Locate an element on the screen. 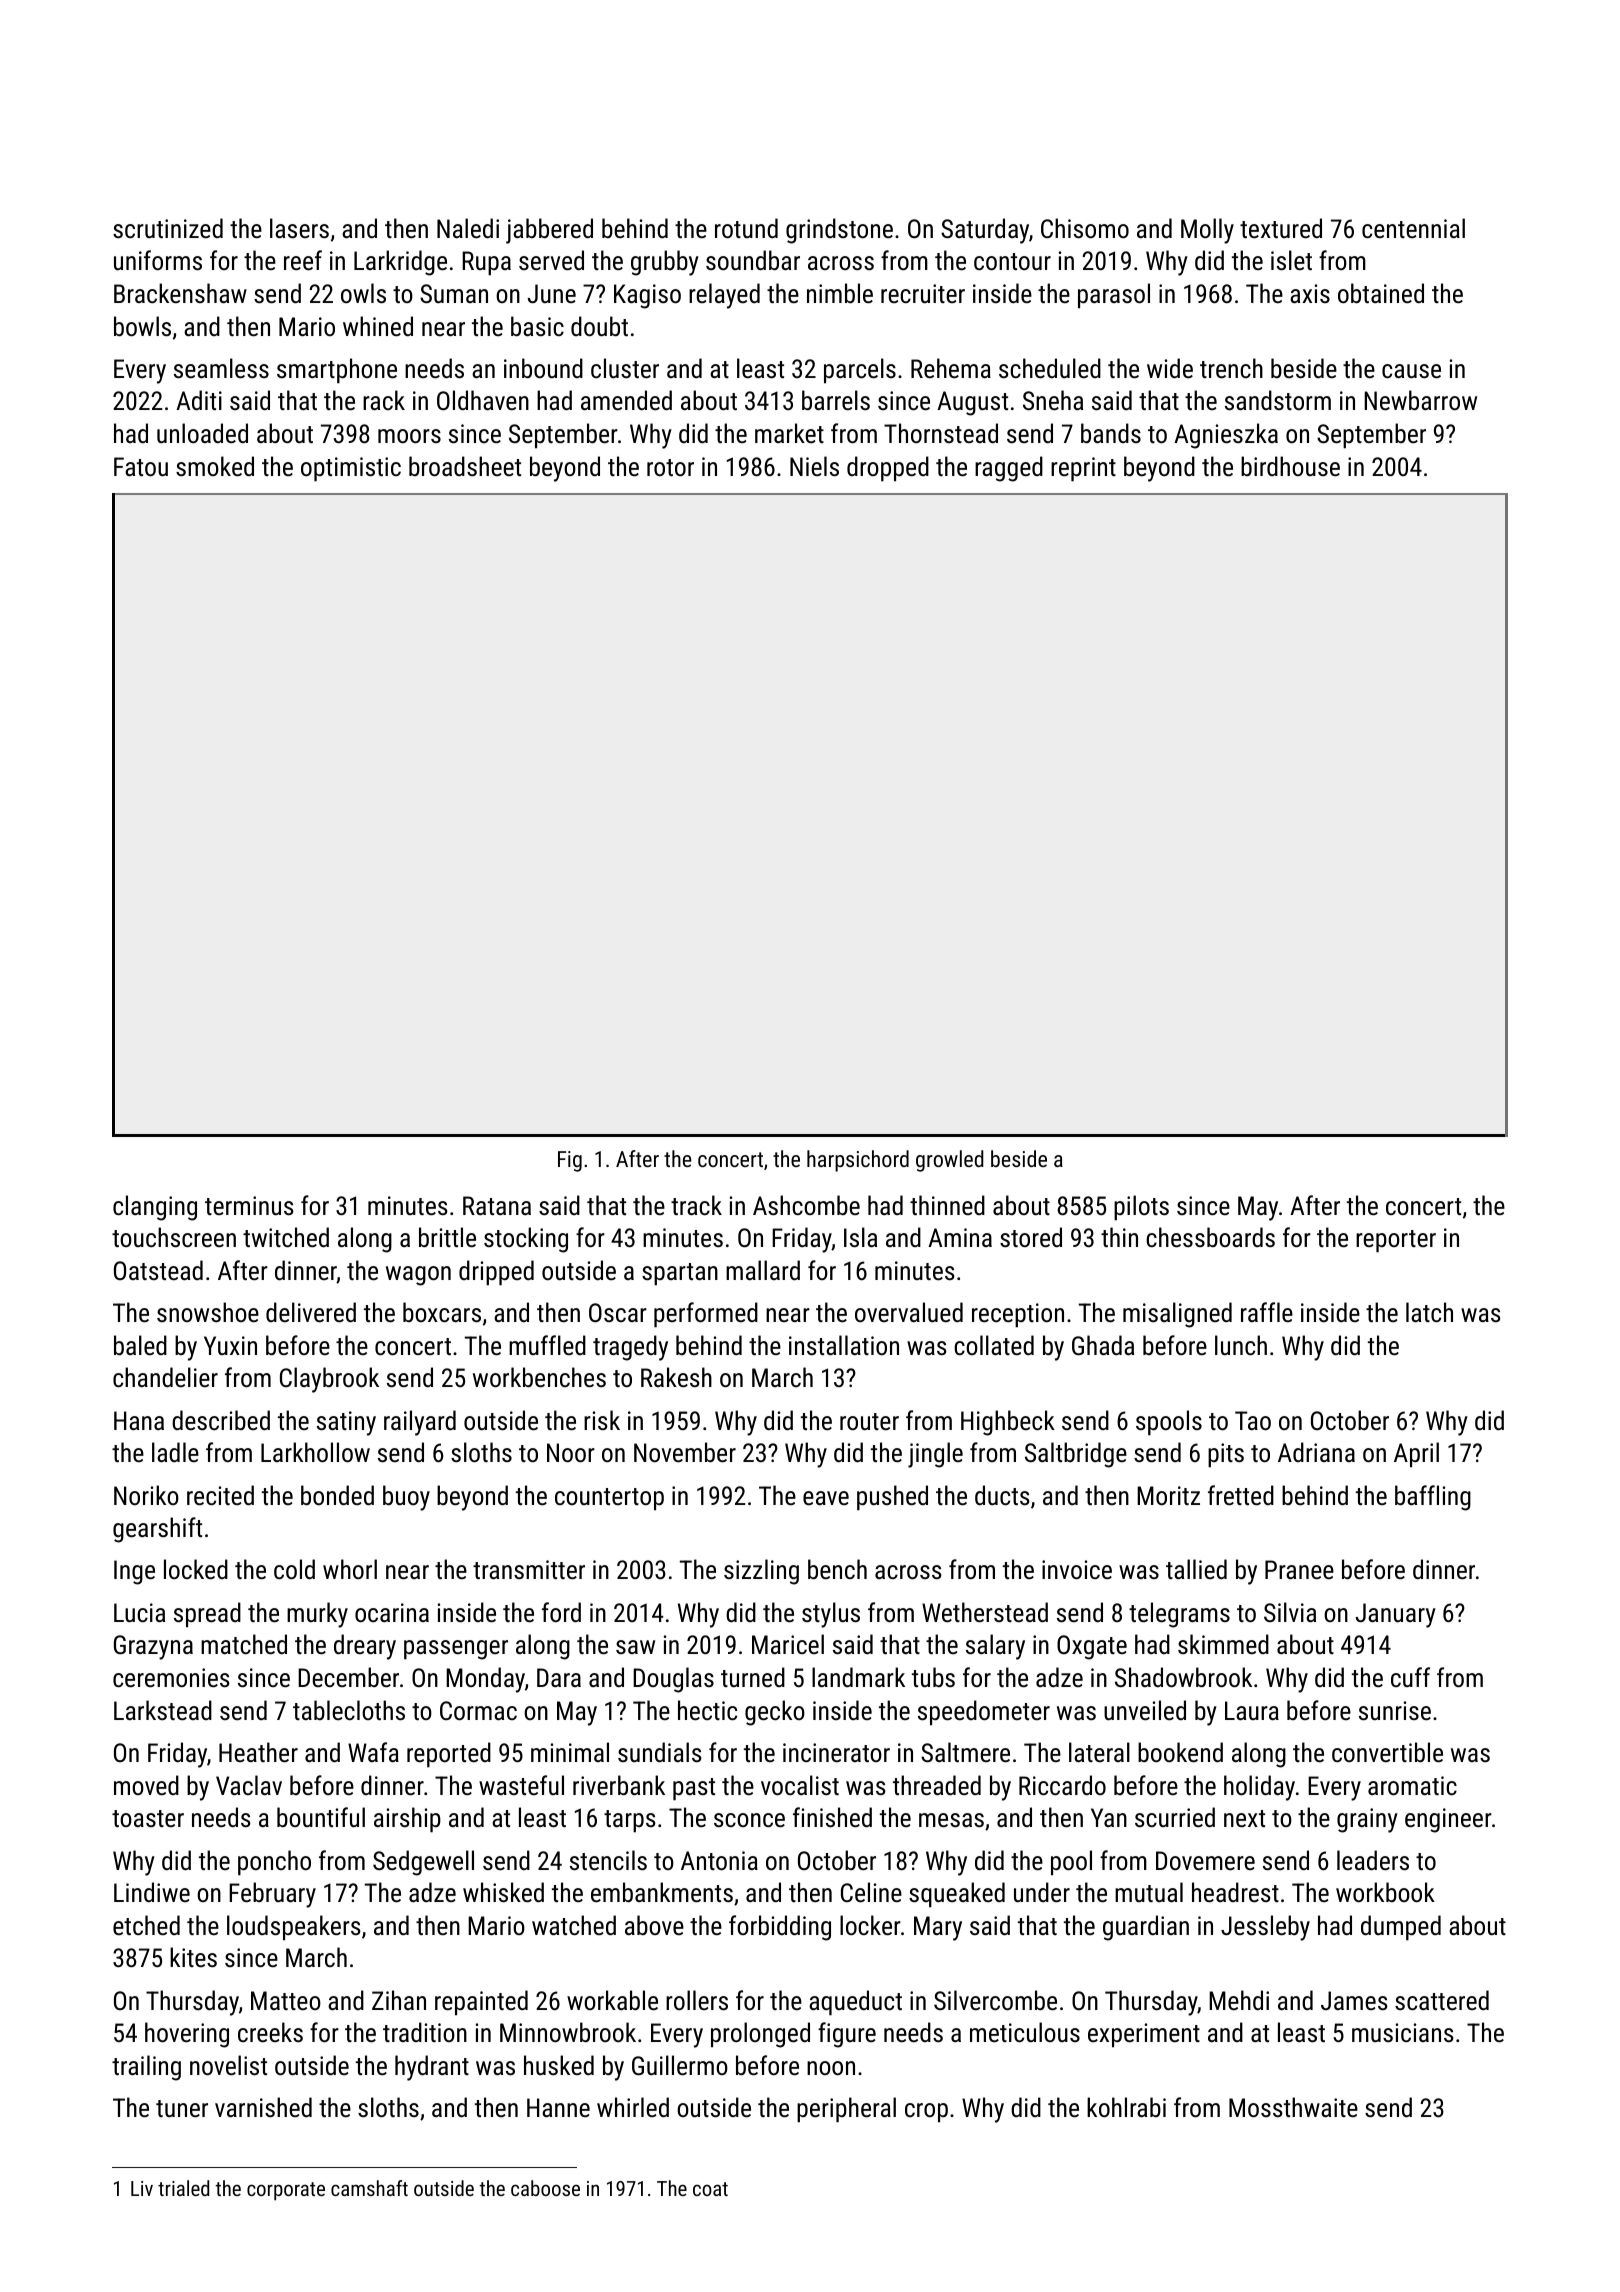  reprint is located at coordinates (1083, 469).
